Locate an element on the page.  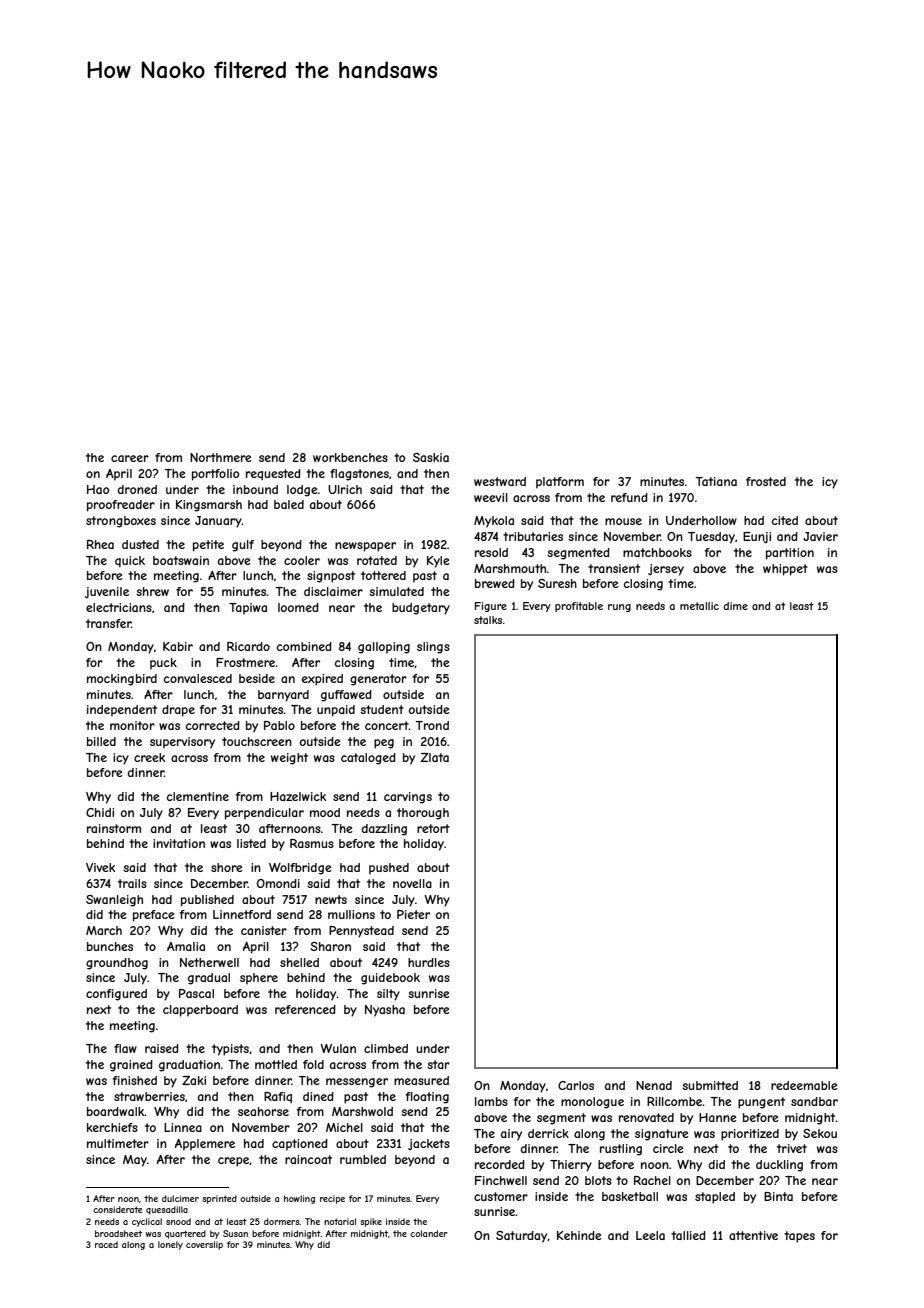
frosted is located at coordinates (766, 481).
